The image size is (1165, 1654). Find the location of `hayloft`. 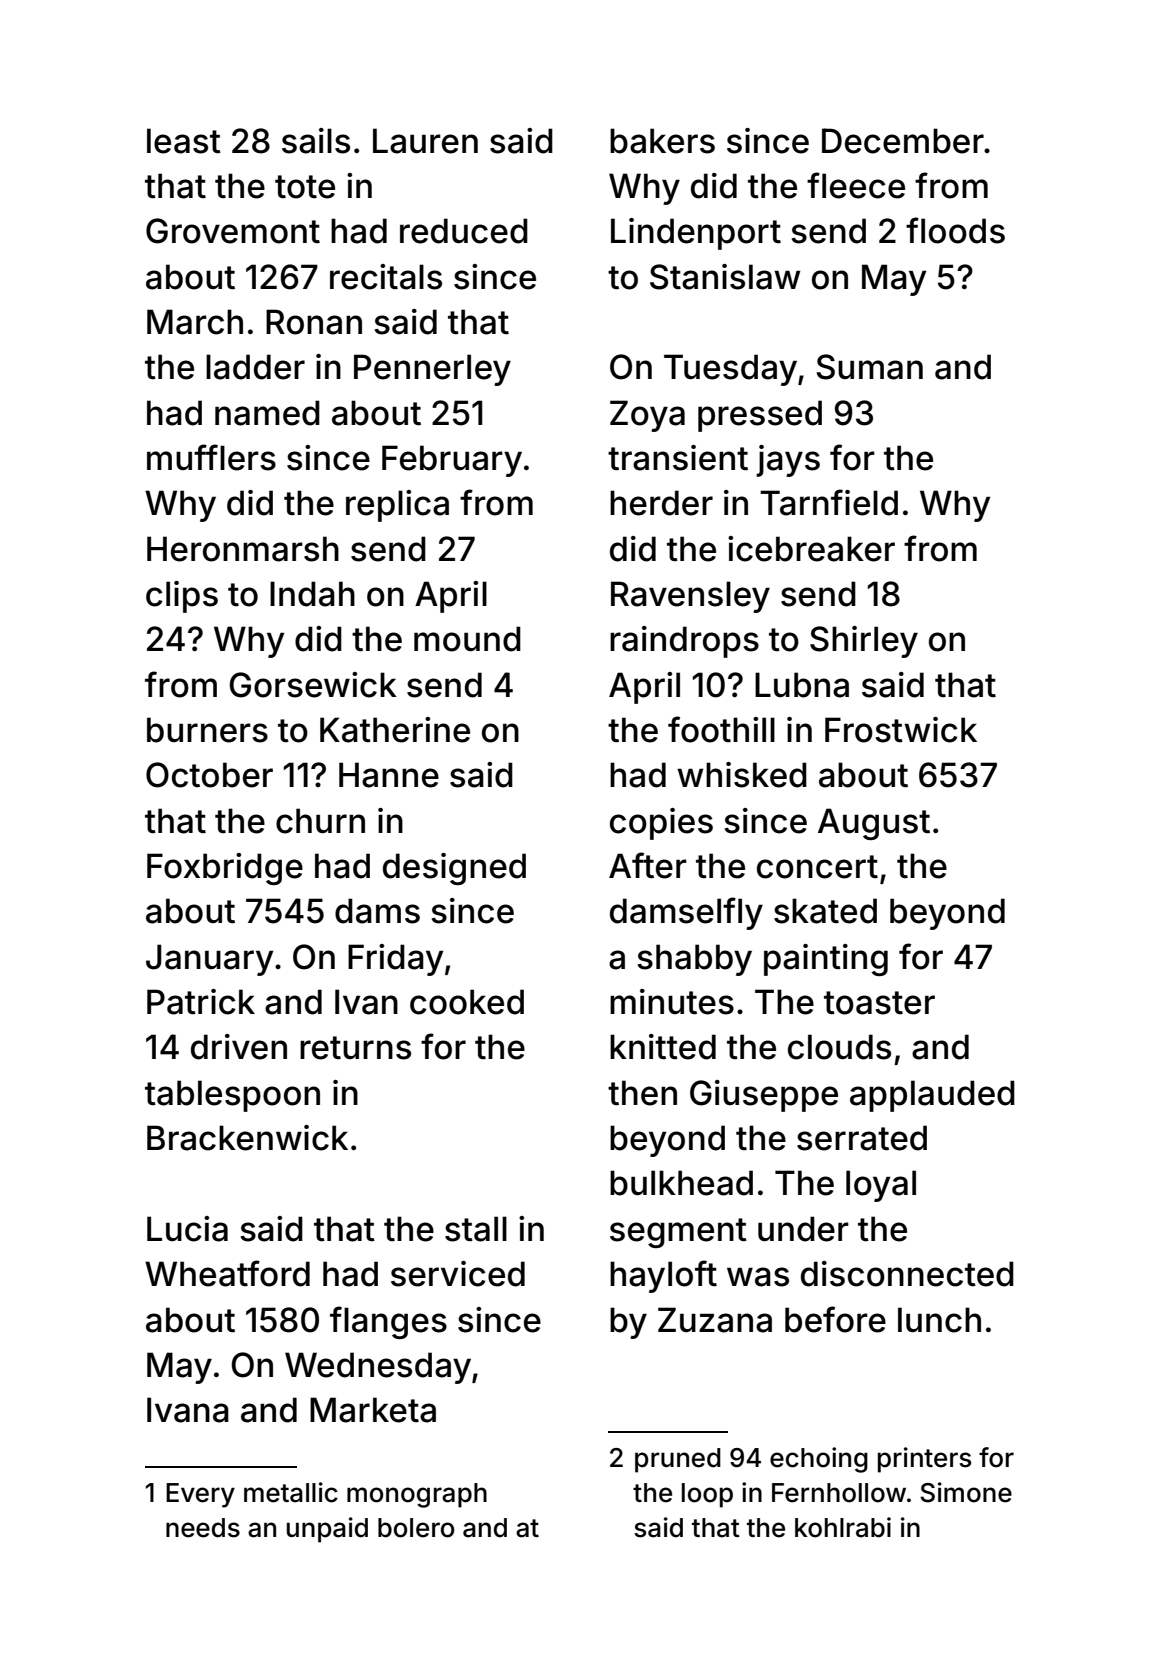

hayloft is located at coordinates (663, 1276).
